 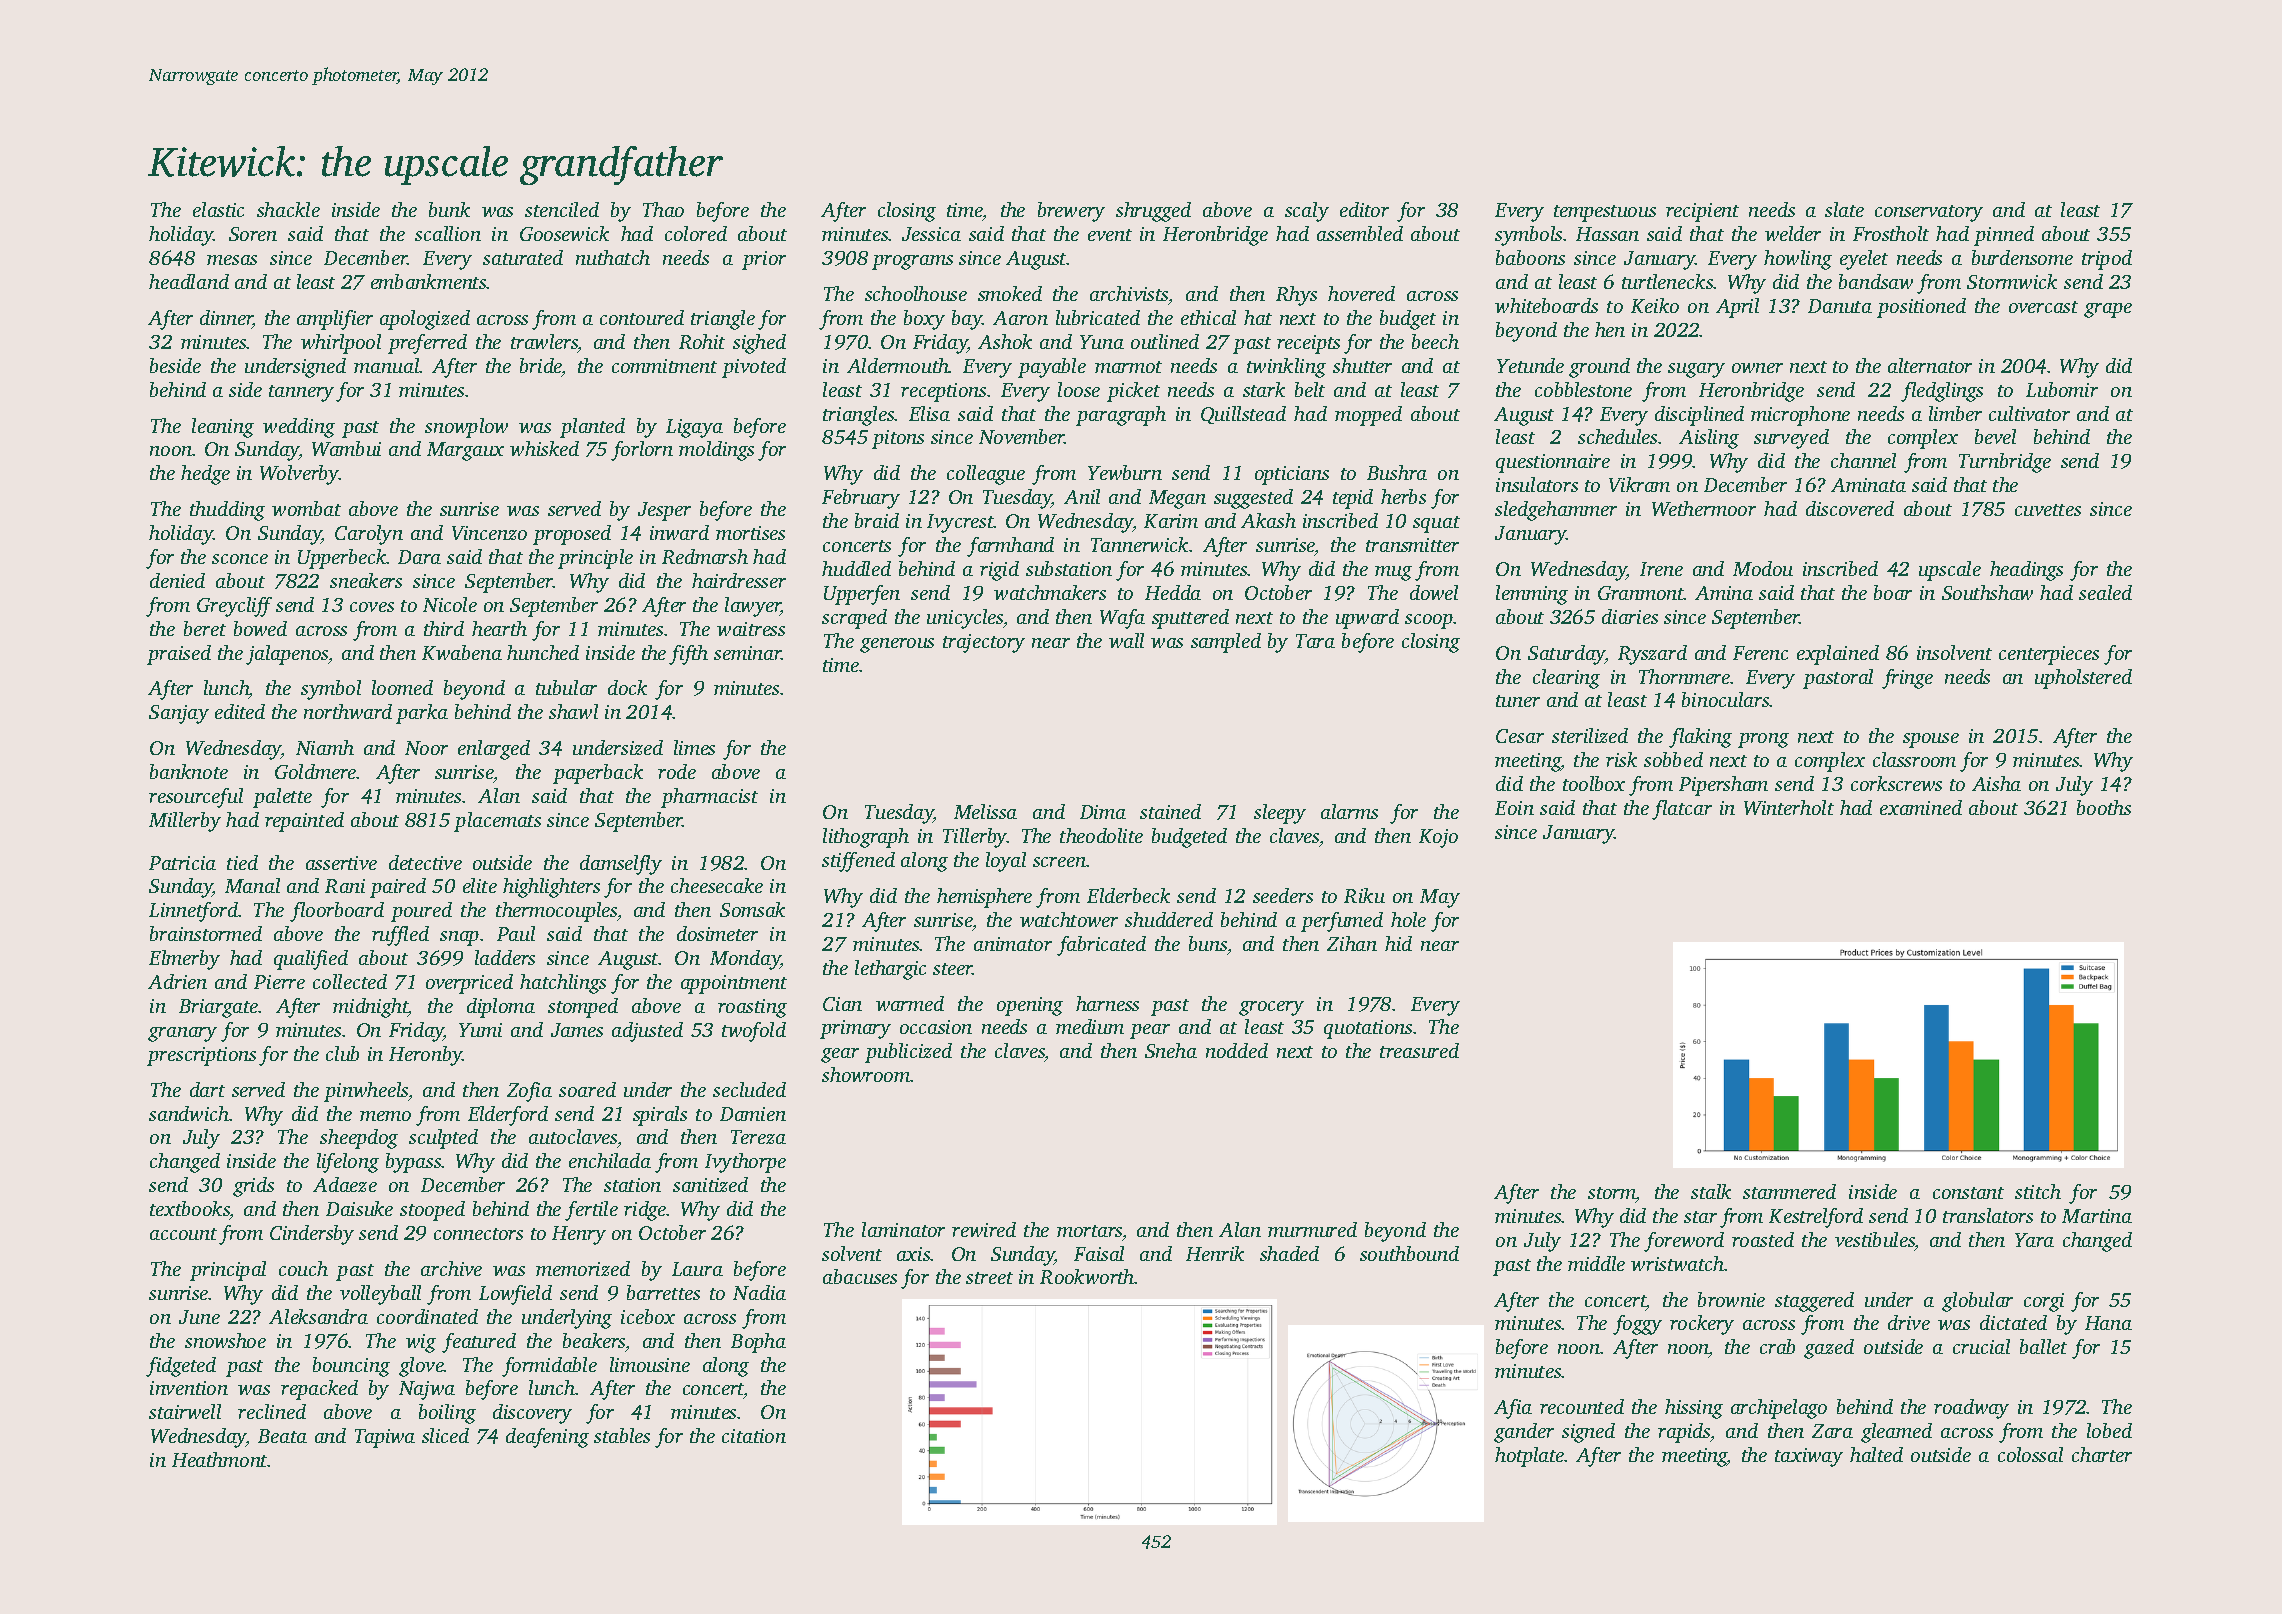 What do you see at coordinates (288, 209) in the screenshot?
I see `shackle` at bounding box center [288, 209].
